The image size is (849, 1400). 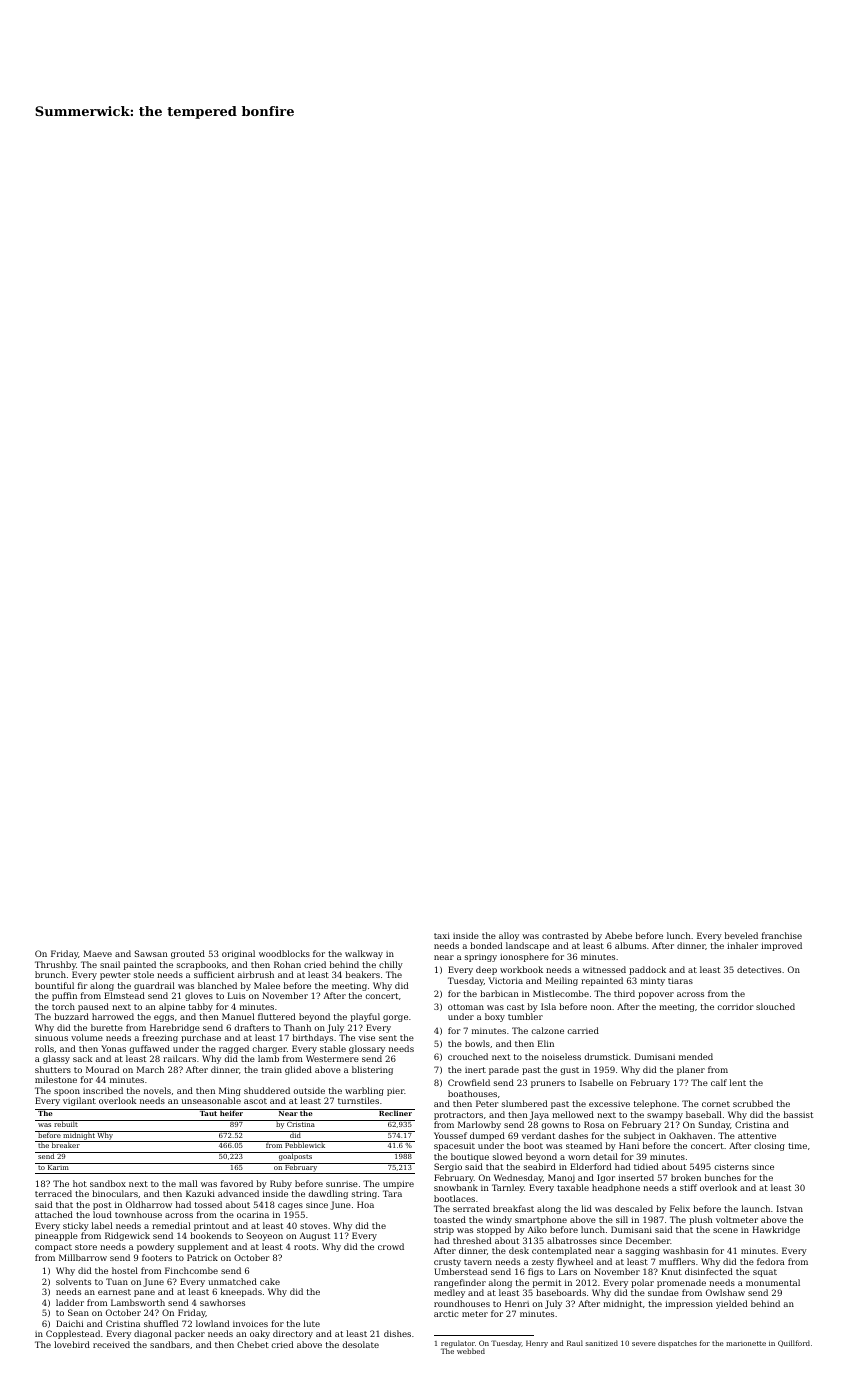 I want to click on roots, so click(x=305, y=1247).
